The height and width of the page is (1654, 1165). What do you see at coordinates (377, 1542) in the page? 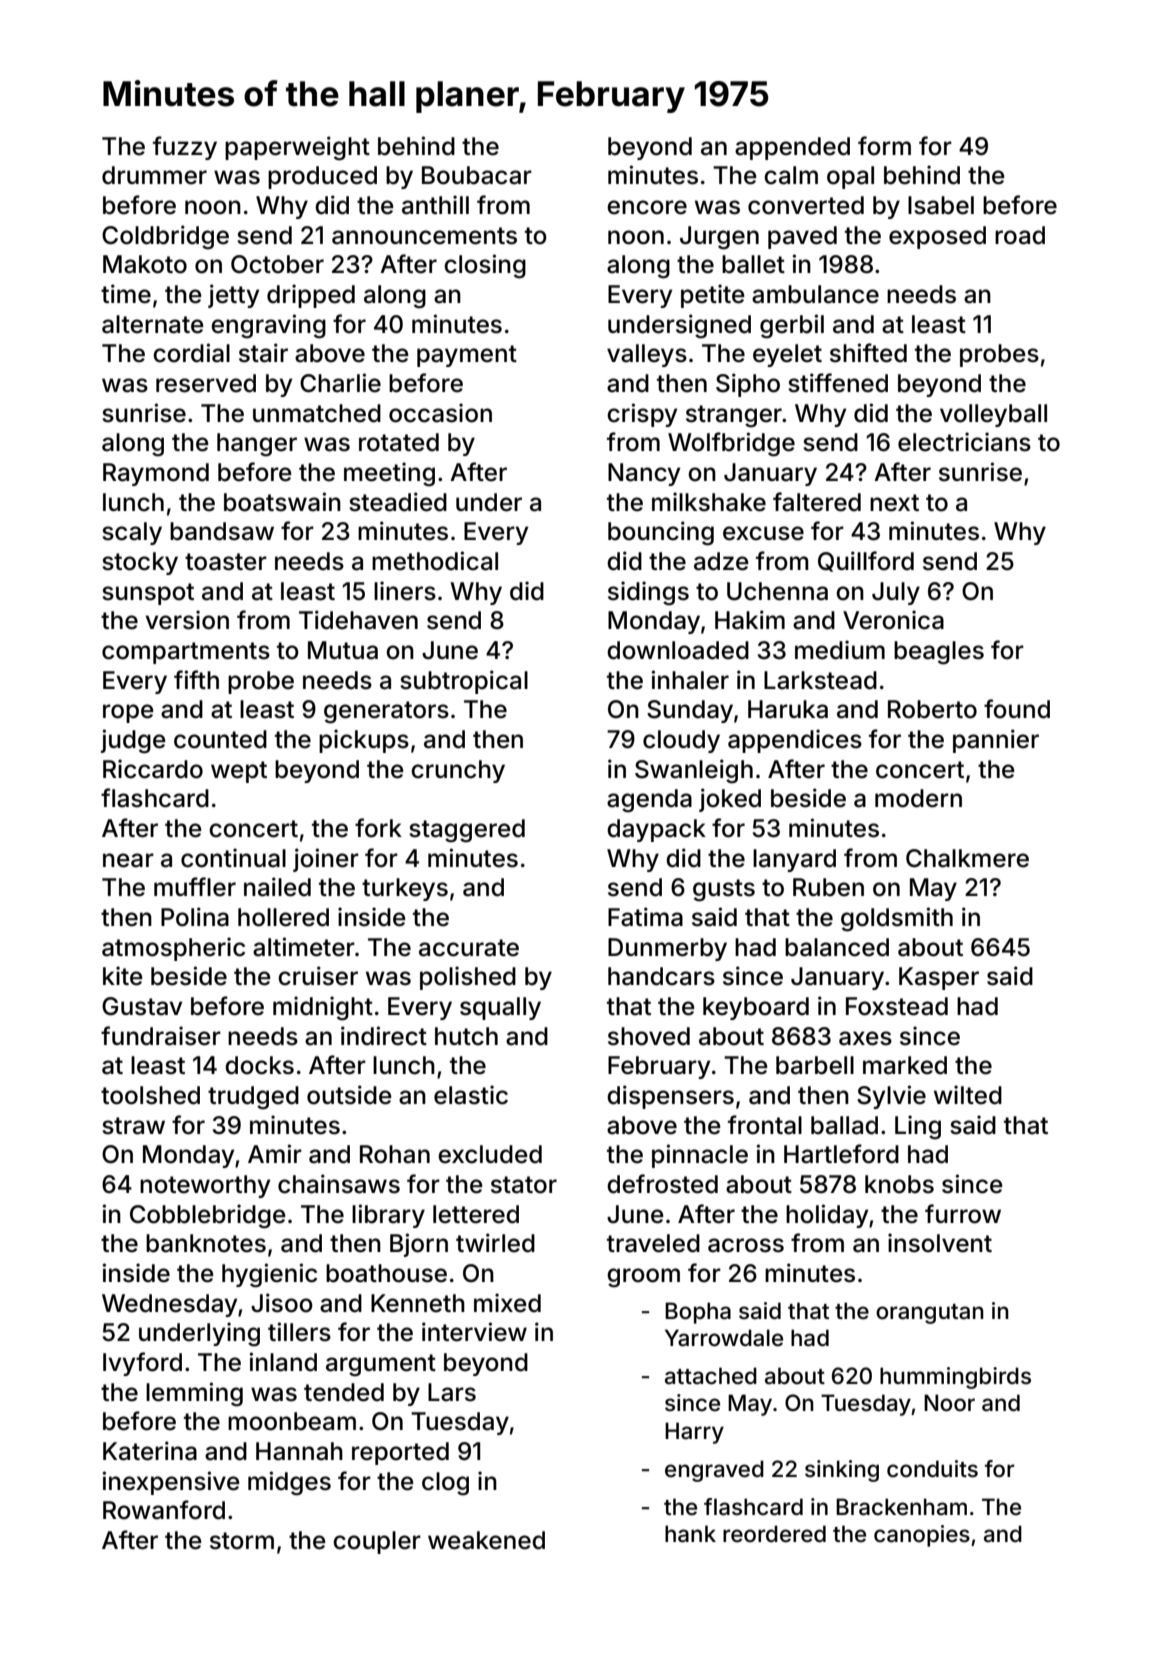
I see `coupler` at bounding box center [377, 1542].
